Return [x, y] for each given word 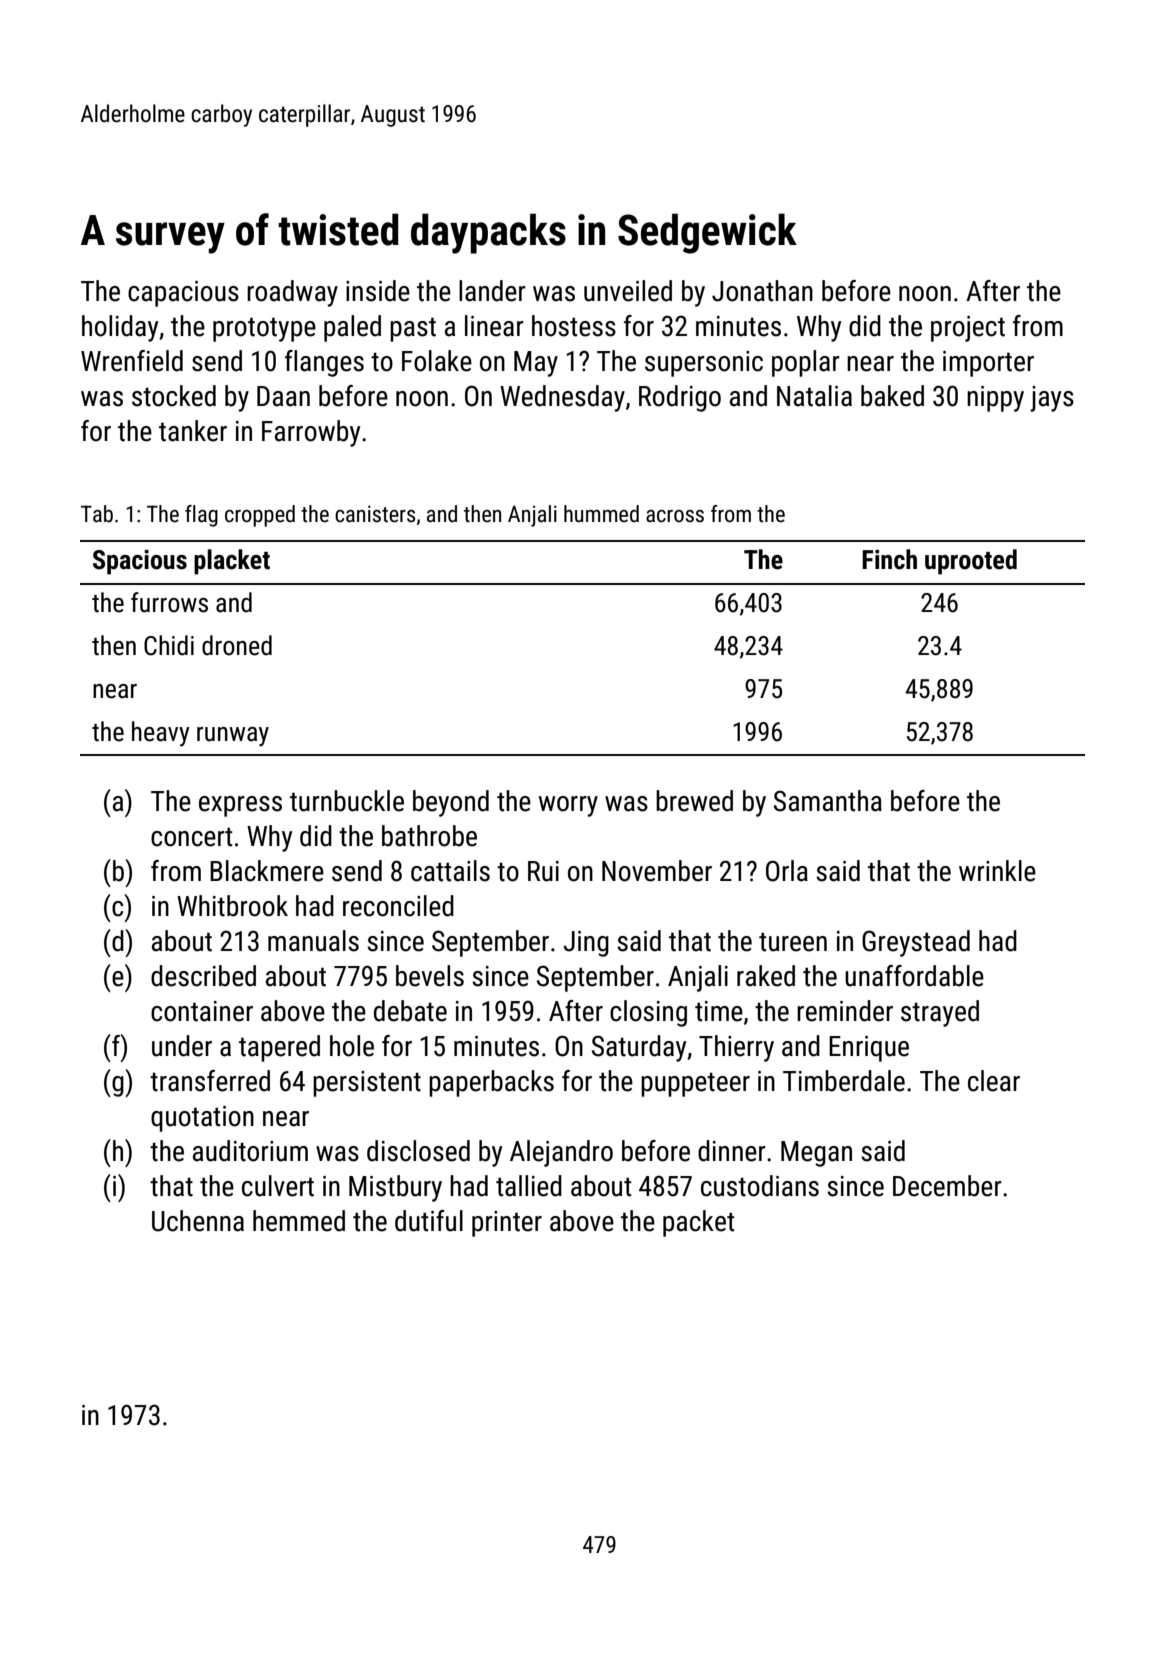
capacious [183, 294]
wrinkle [997, 871]
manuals [313, 941]
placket [232, 562]
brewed [694, 801]
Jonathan [762, 291]
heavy [161, 734]
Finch [889, 559]
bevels [430, 976]
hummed [601, 514]
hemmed [299, 1221]
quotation [202, 1119]
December [947, 1186]
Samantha [828, 801]
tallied [529, 1186]
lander [492, 291]
